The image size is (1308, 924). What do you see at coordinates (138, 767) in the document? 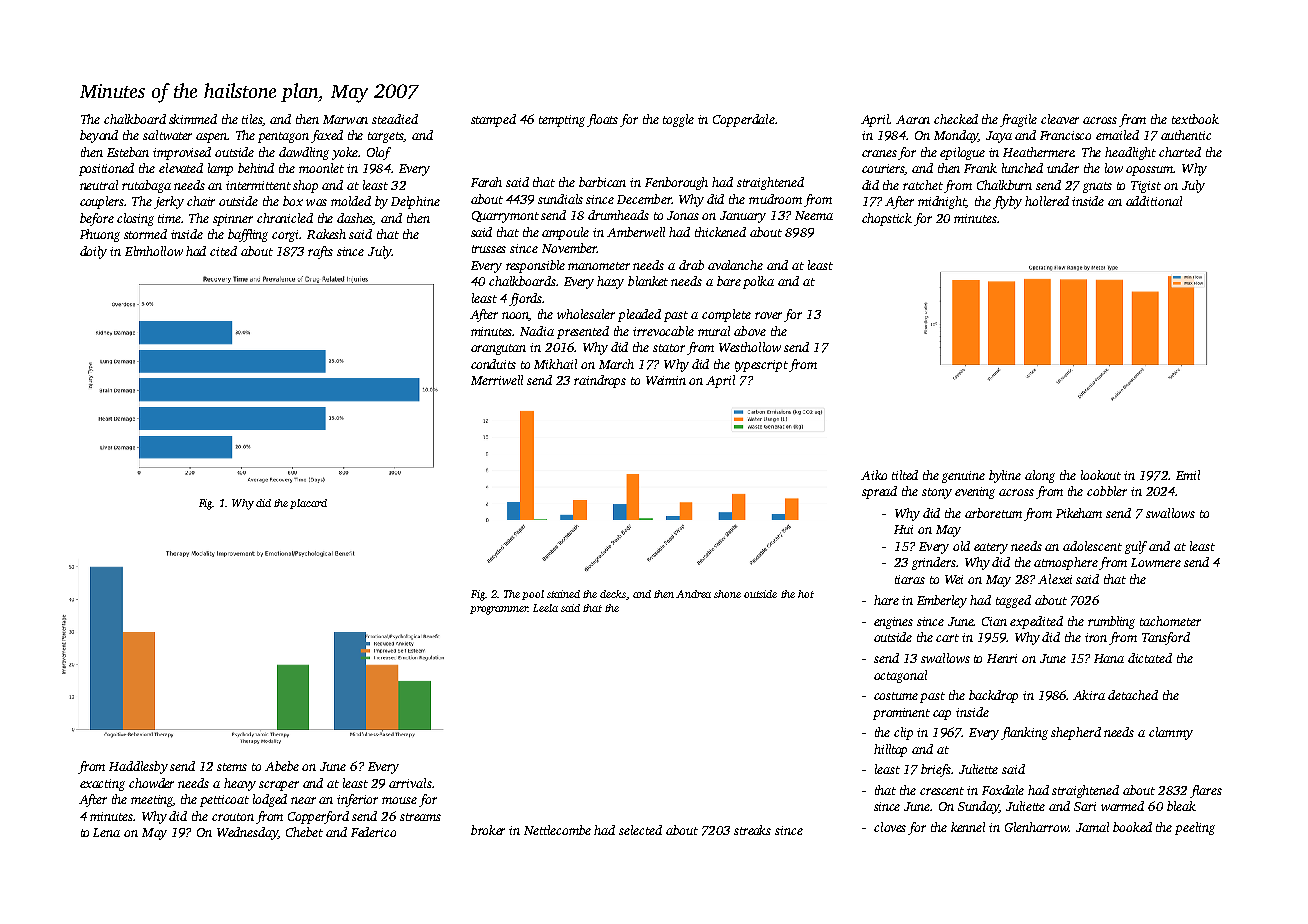
I see `Haddlesby` at bounding box center [138, 767].
